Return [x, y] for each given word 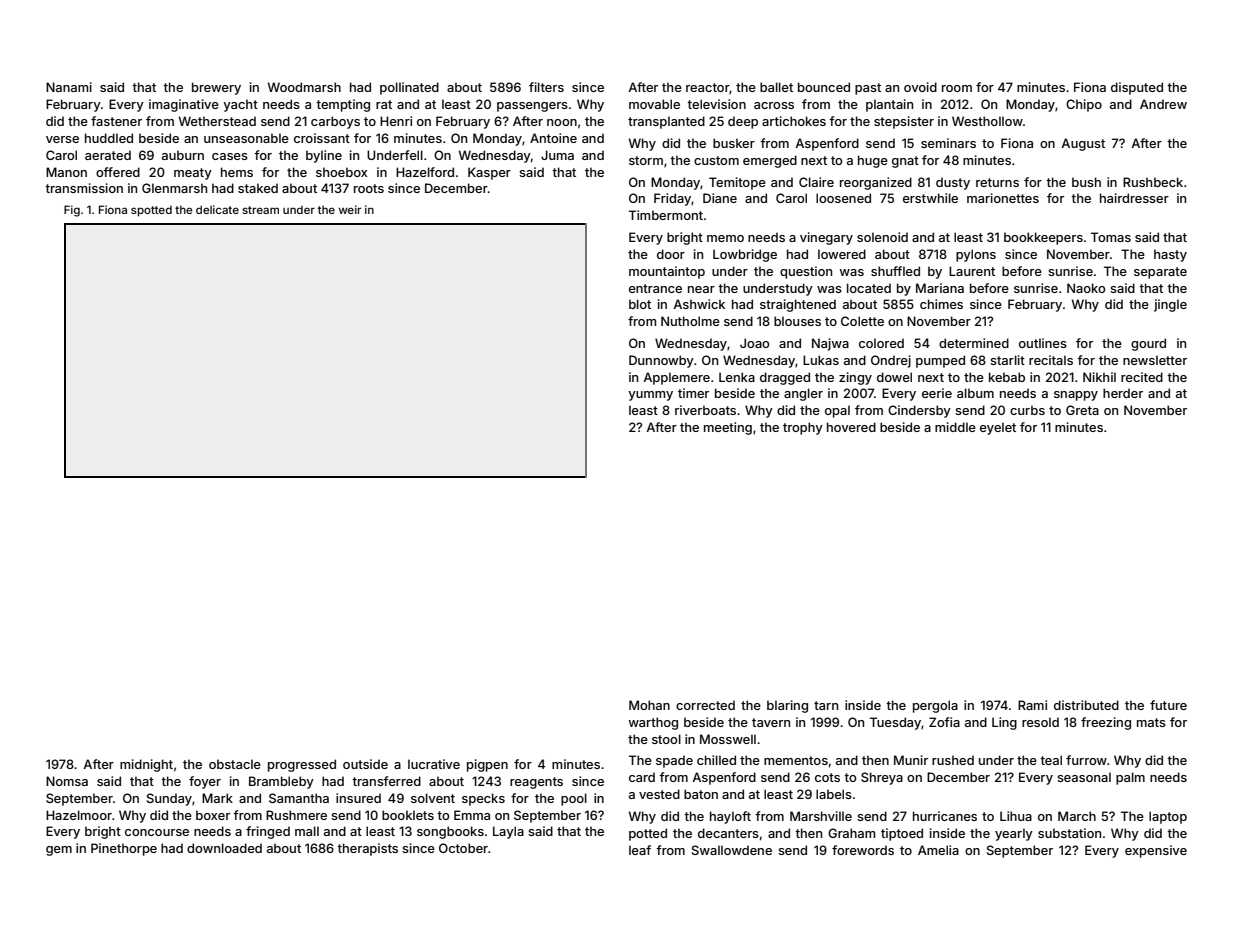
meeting [728, 428]
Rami [1032, 705]
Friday [672, 199]
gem [59, 851]
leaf [640, 850]
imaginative [184, 105]
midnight [146, 765]
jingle [1170, 305]
